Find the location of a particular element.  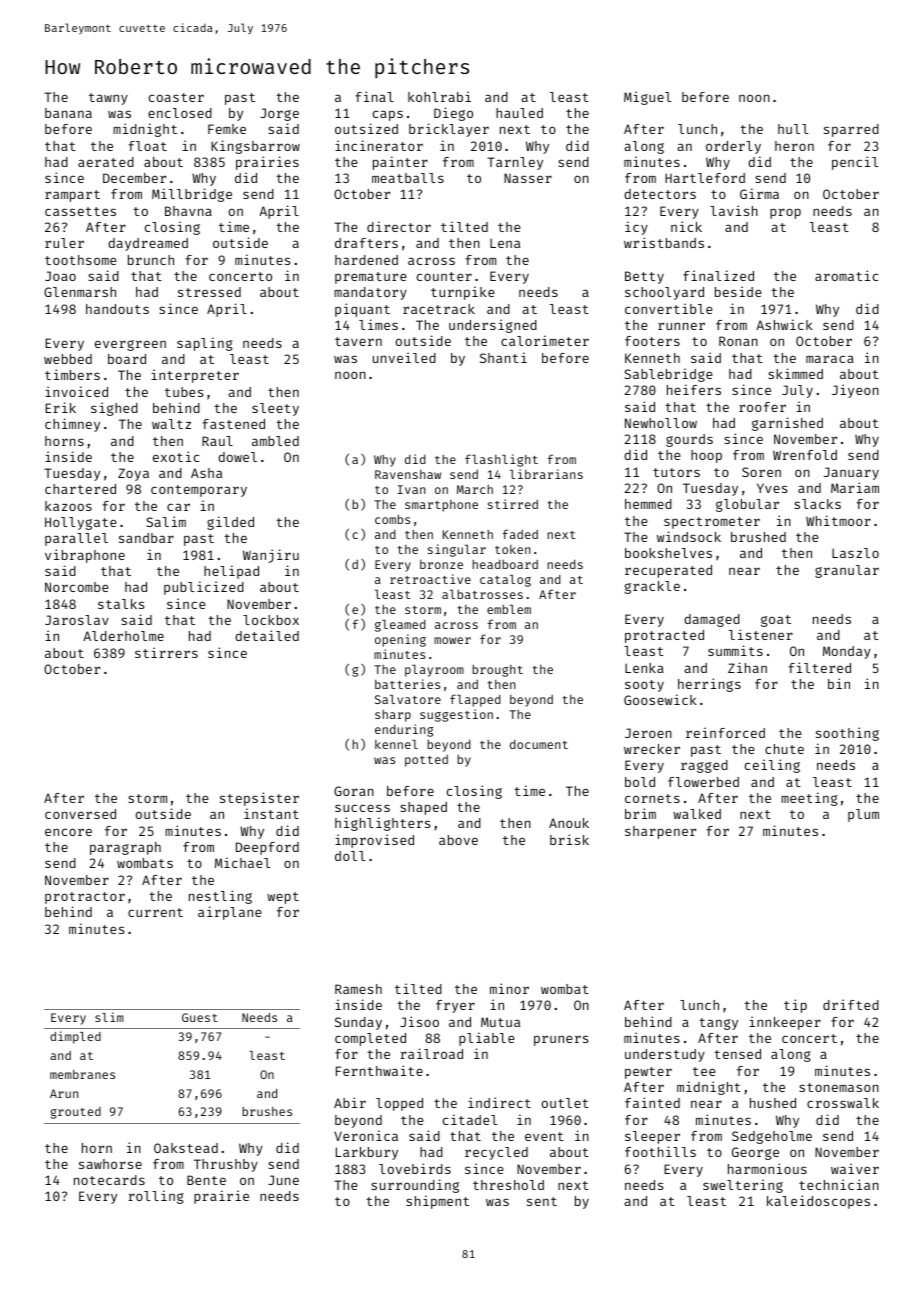

kohlrabi is located at coordinates (439, 96).
